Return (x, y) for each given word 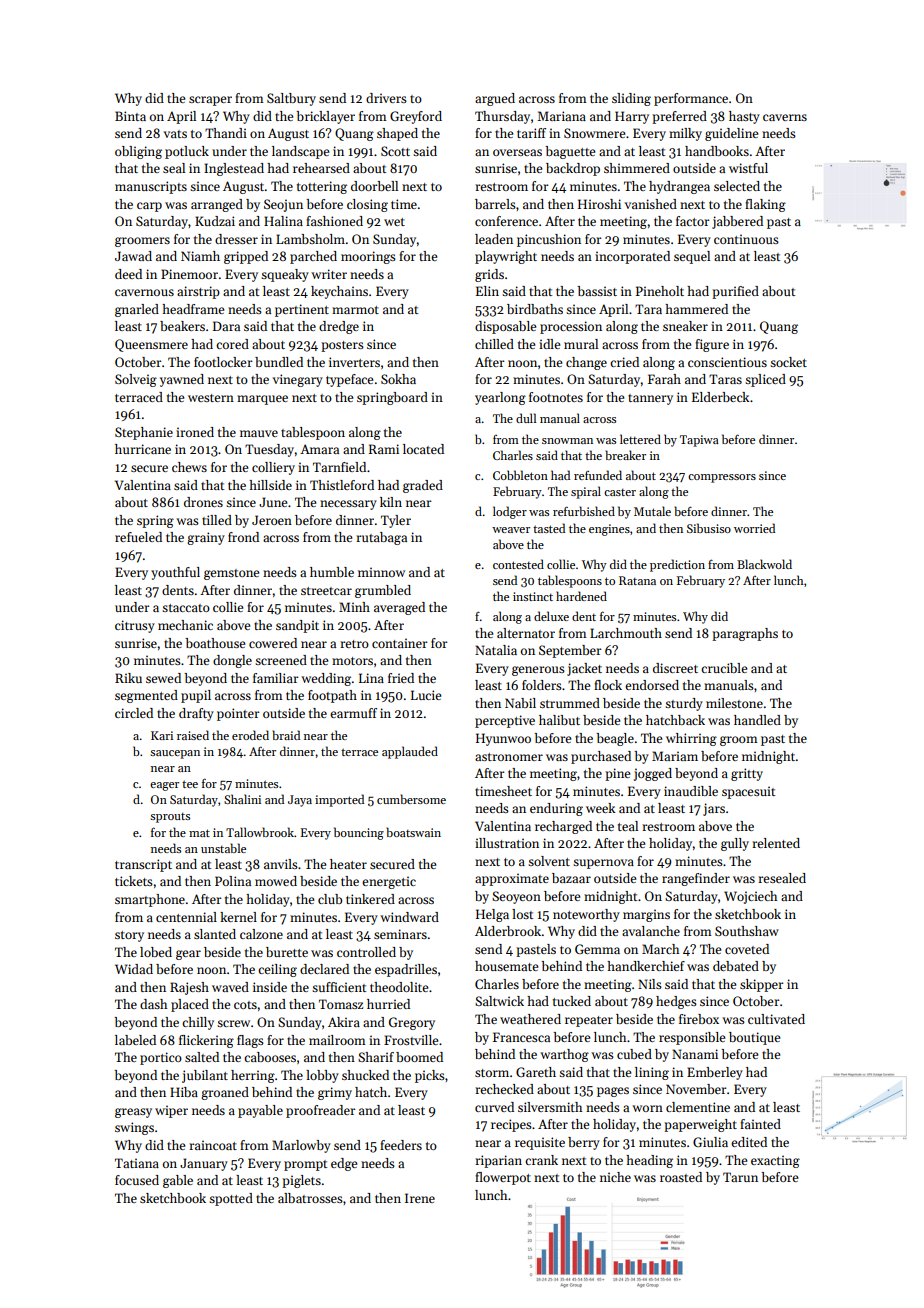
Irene (420, 1198)
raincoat (213, 1145)
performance (691, 99)
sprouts (170, 818)
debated (736, 966)
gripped (246, 257)
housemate (506, 966)
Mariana (561, 116)
